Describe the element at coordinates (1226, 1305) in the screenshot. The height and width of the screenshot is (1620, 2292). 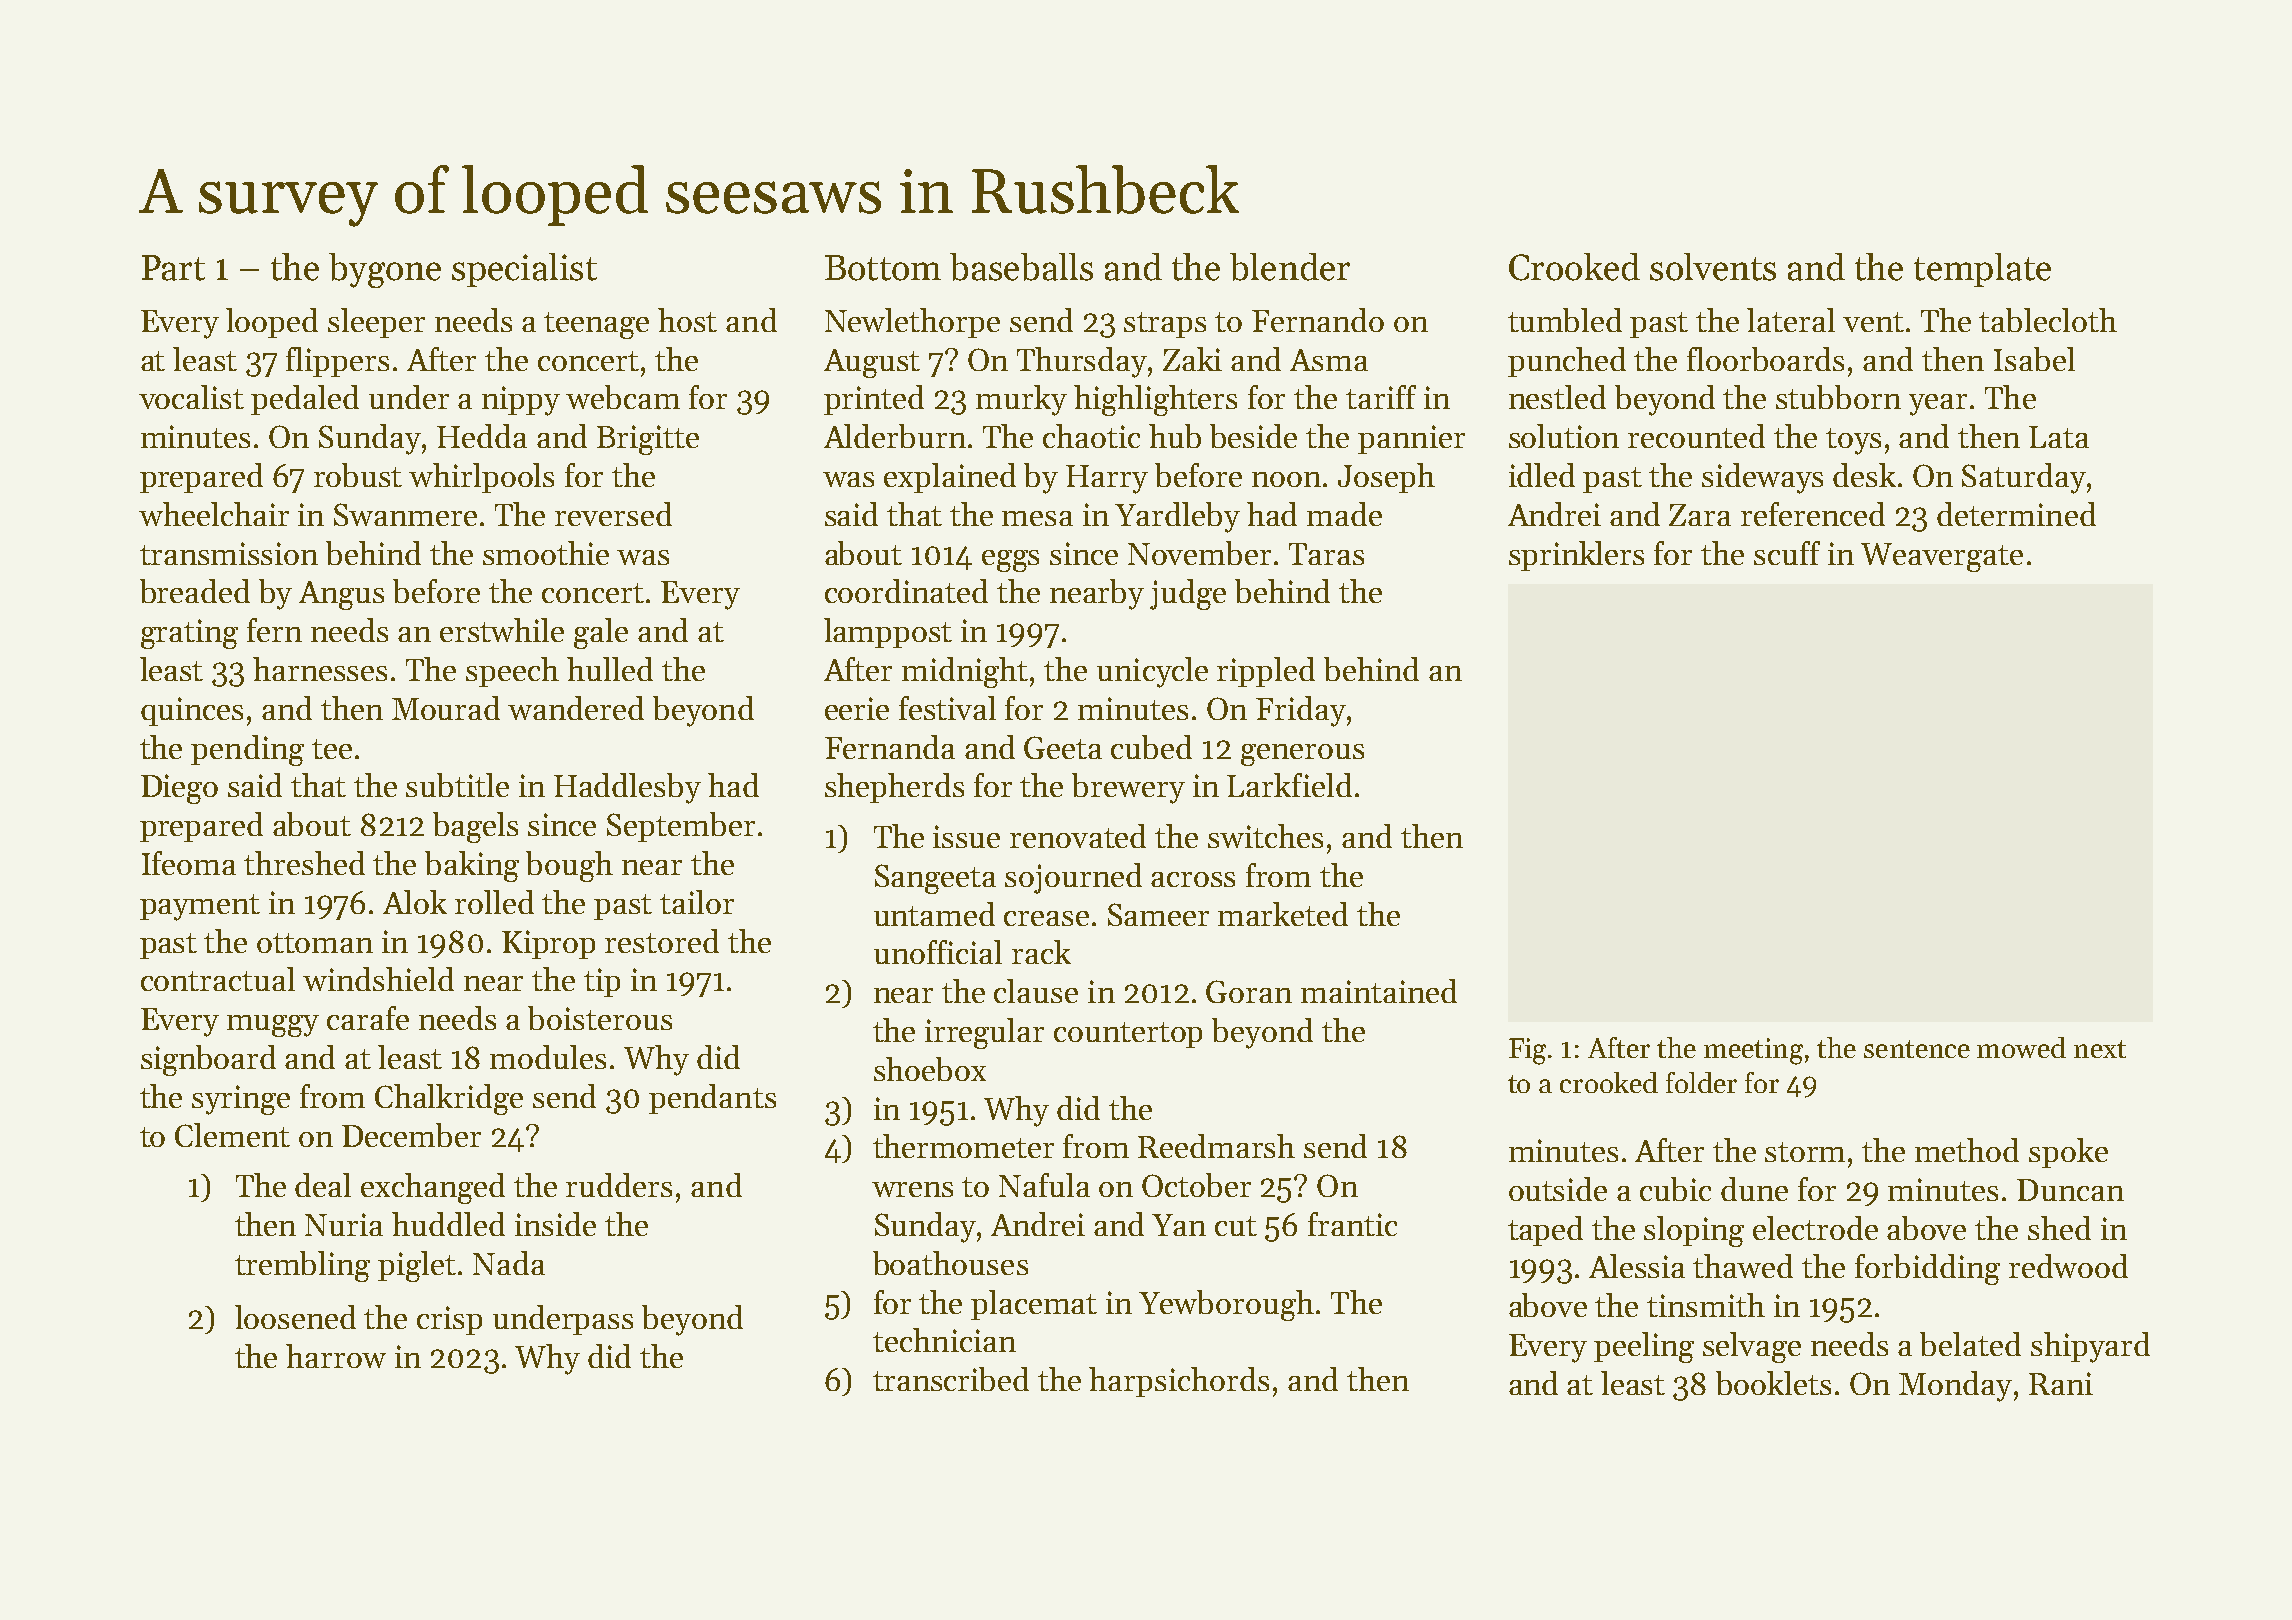
I see `Yewborough` at that location.
